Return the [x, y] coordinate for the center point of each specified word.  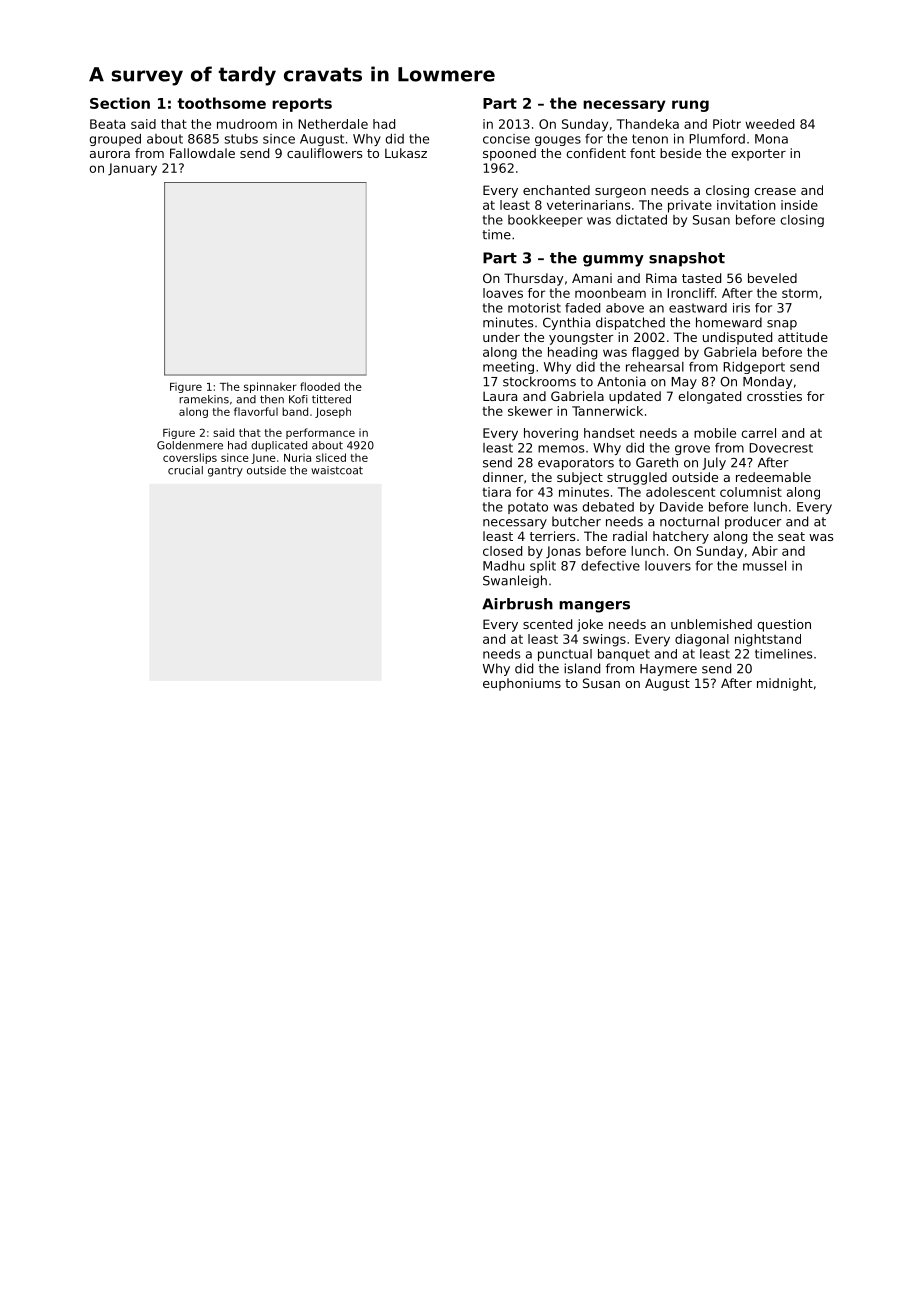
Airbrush [517, 604]
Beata [107, 124]
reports [302, 105]
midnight [785, 684]
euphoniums [522, 684]
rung [690, 106]
